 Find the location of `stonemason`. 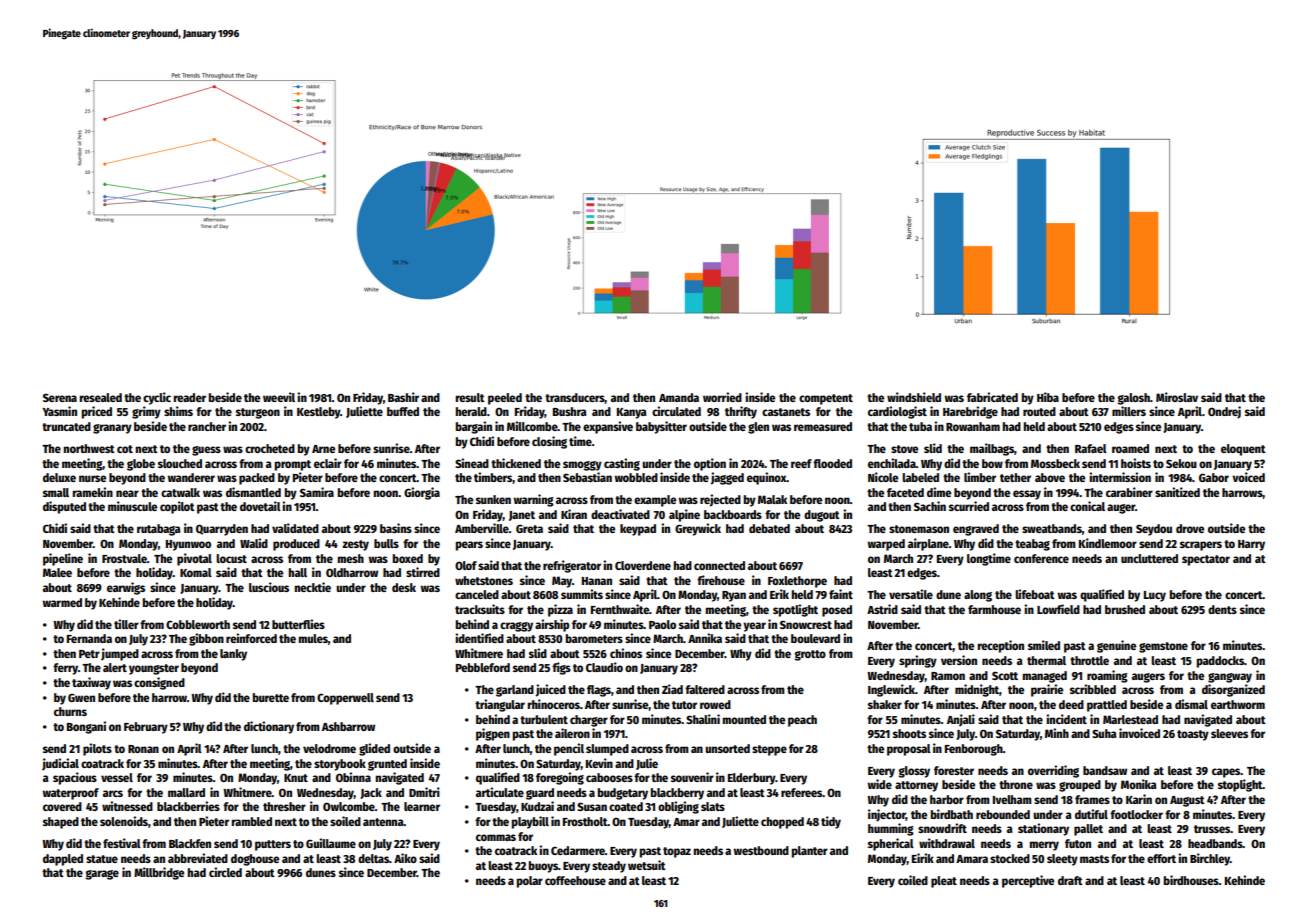

stonemason is located at coordinates (919, 529).
